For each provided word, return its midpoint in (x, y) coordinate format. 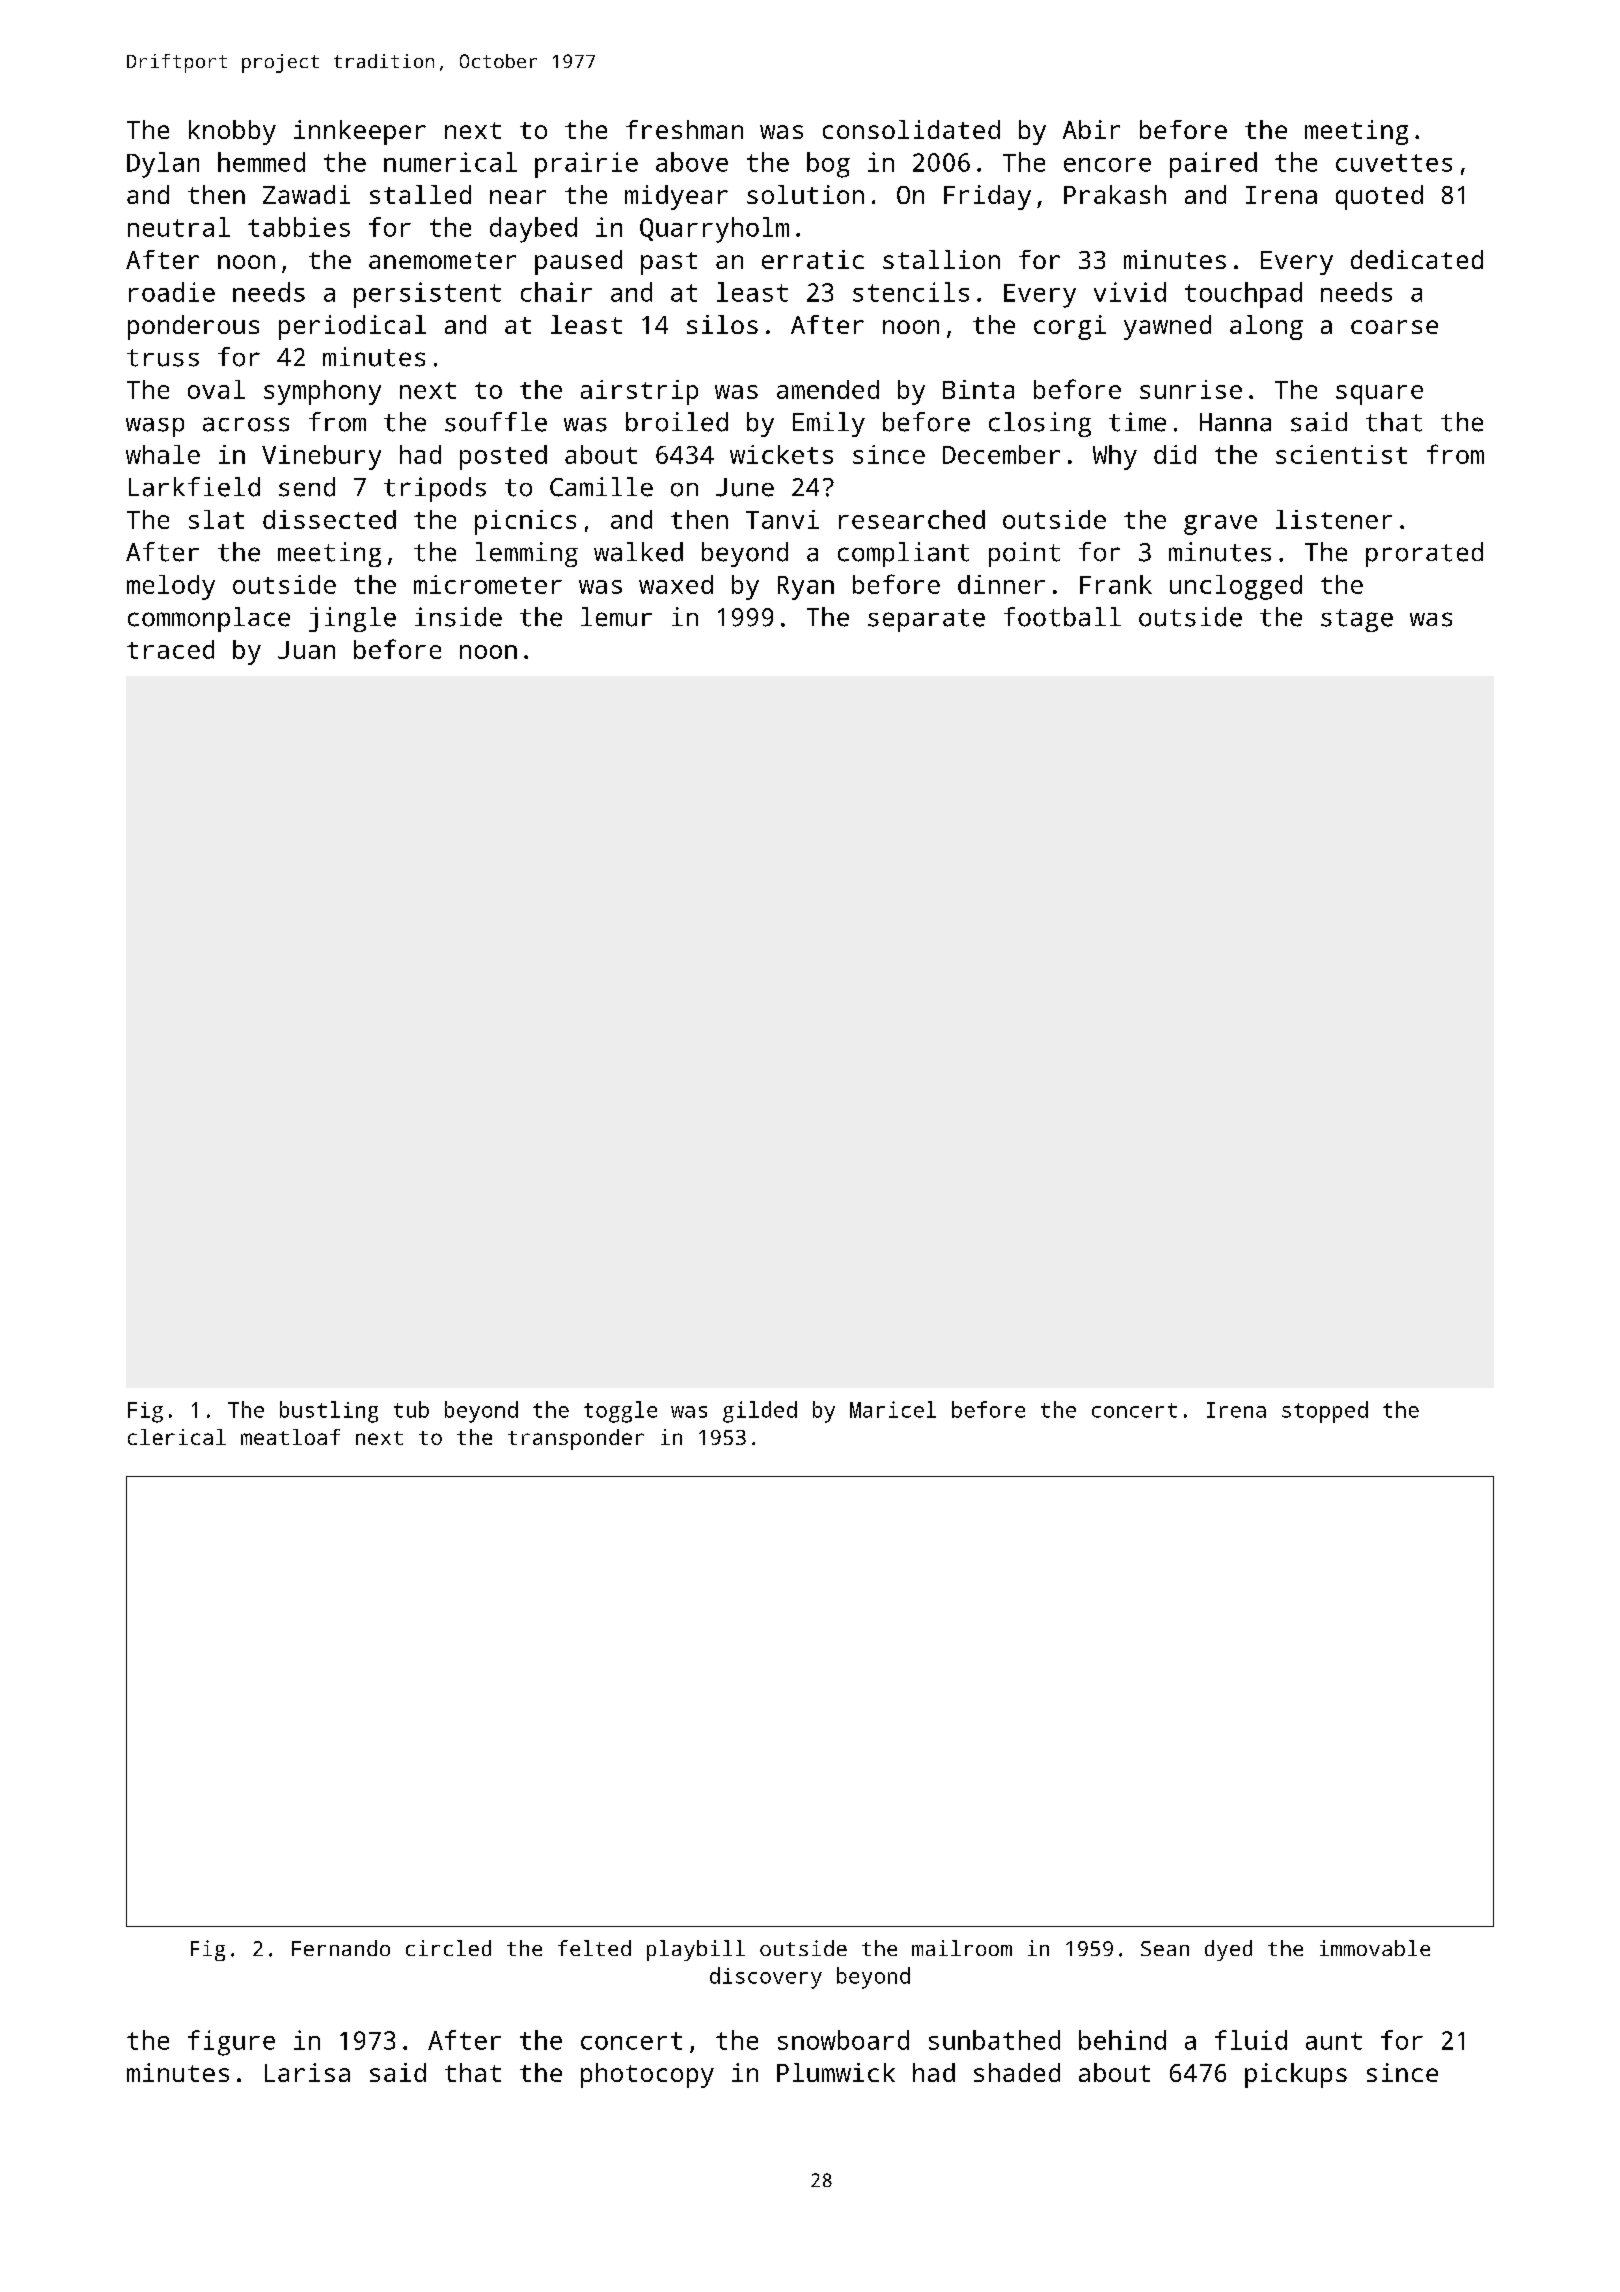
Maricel (893, 1409)
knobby (232, 132)
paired (1213, 165)
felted (594, 1948)
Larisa (307, 2072)
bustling (329, 1412)
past (669, 263)
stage (1357, 620)
